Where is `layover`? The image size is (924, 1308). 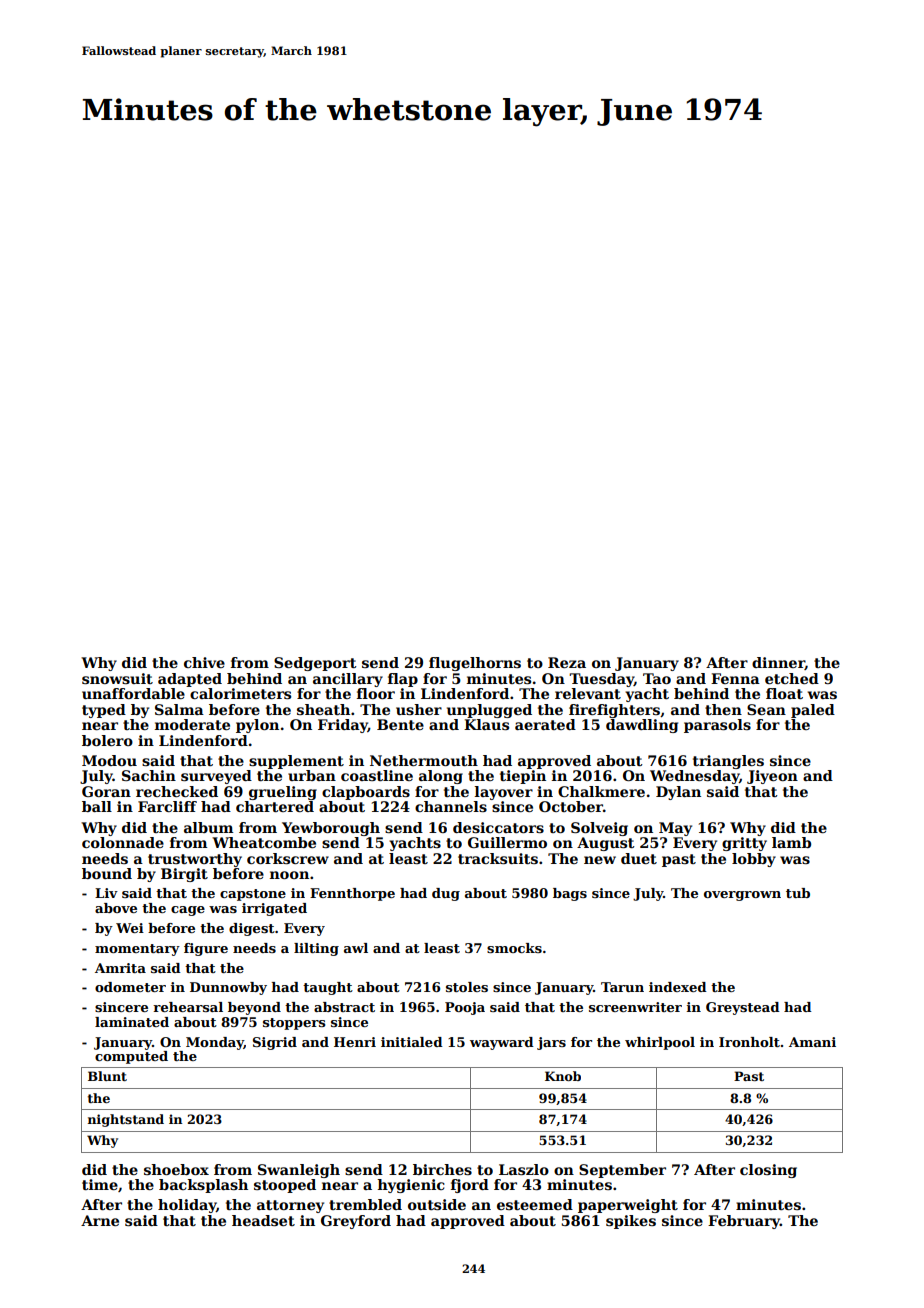 layover is located at coordinates (504, 793).
